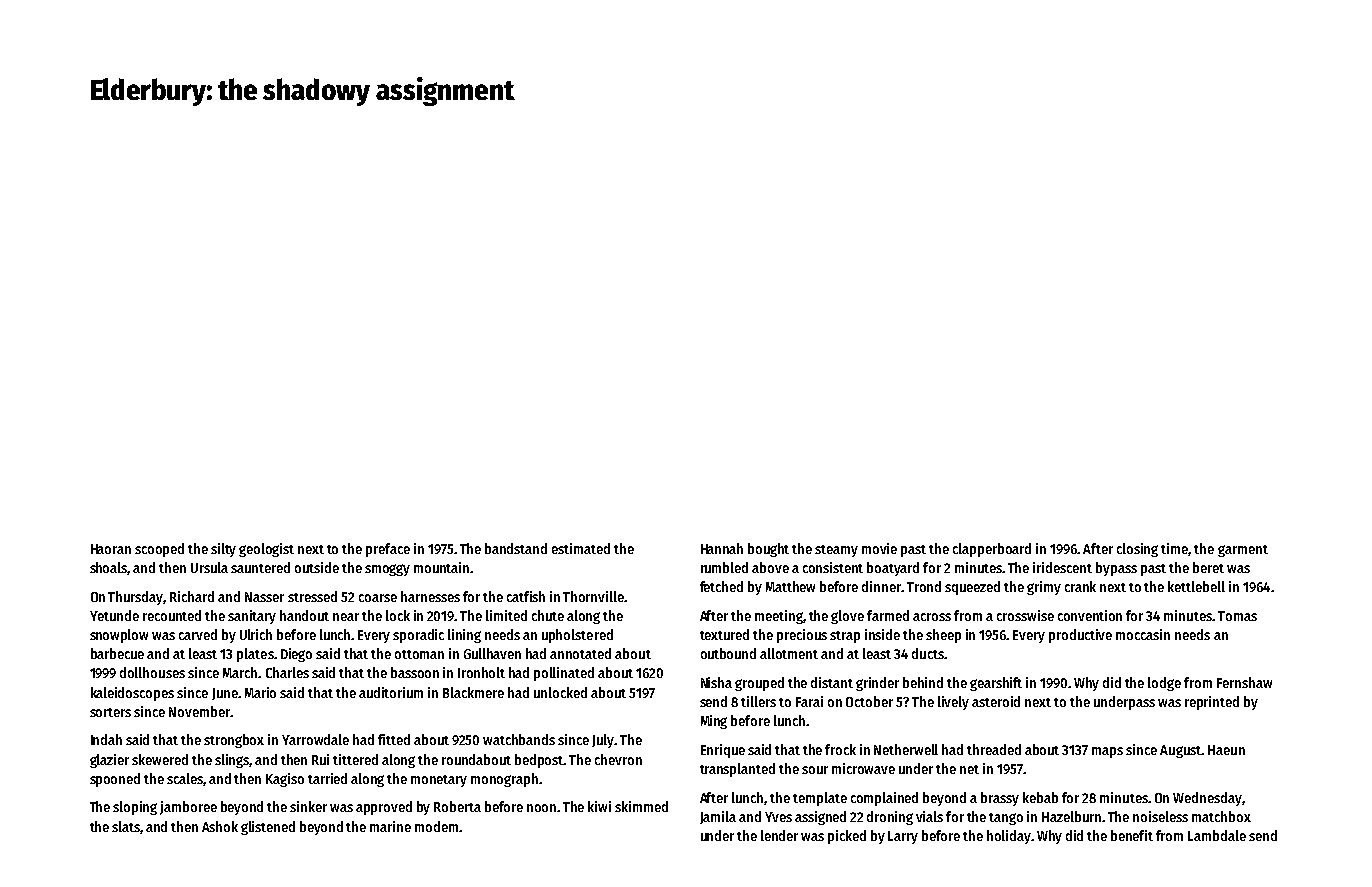  I want to click on time, so click(1175, 549).
